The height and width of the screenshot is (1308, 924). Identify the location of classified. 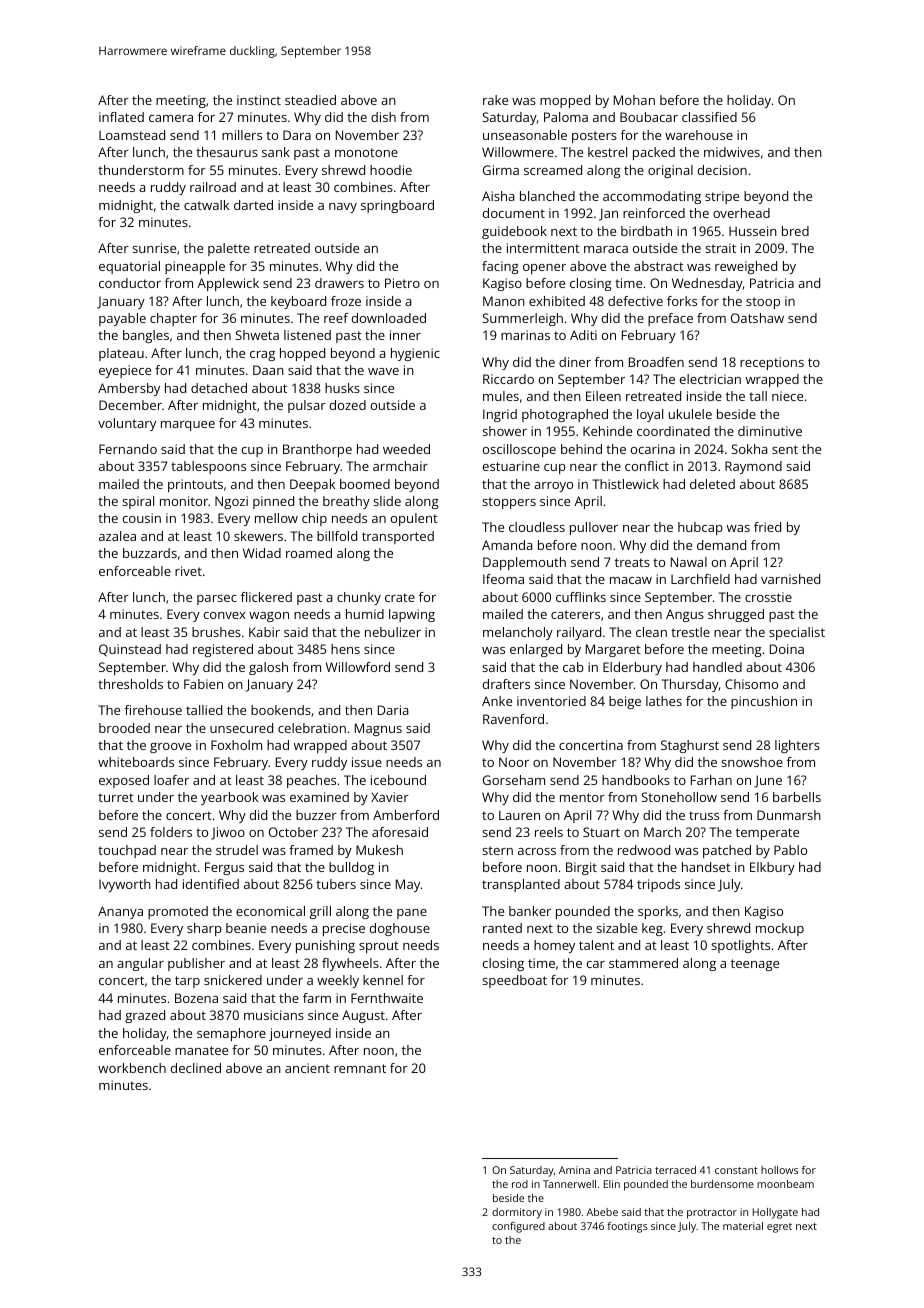
(709, 117).
